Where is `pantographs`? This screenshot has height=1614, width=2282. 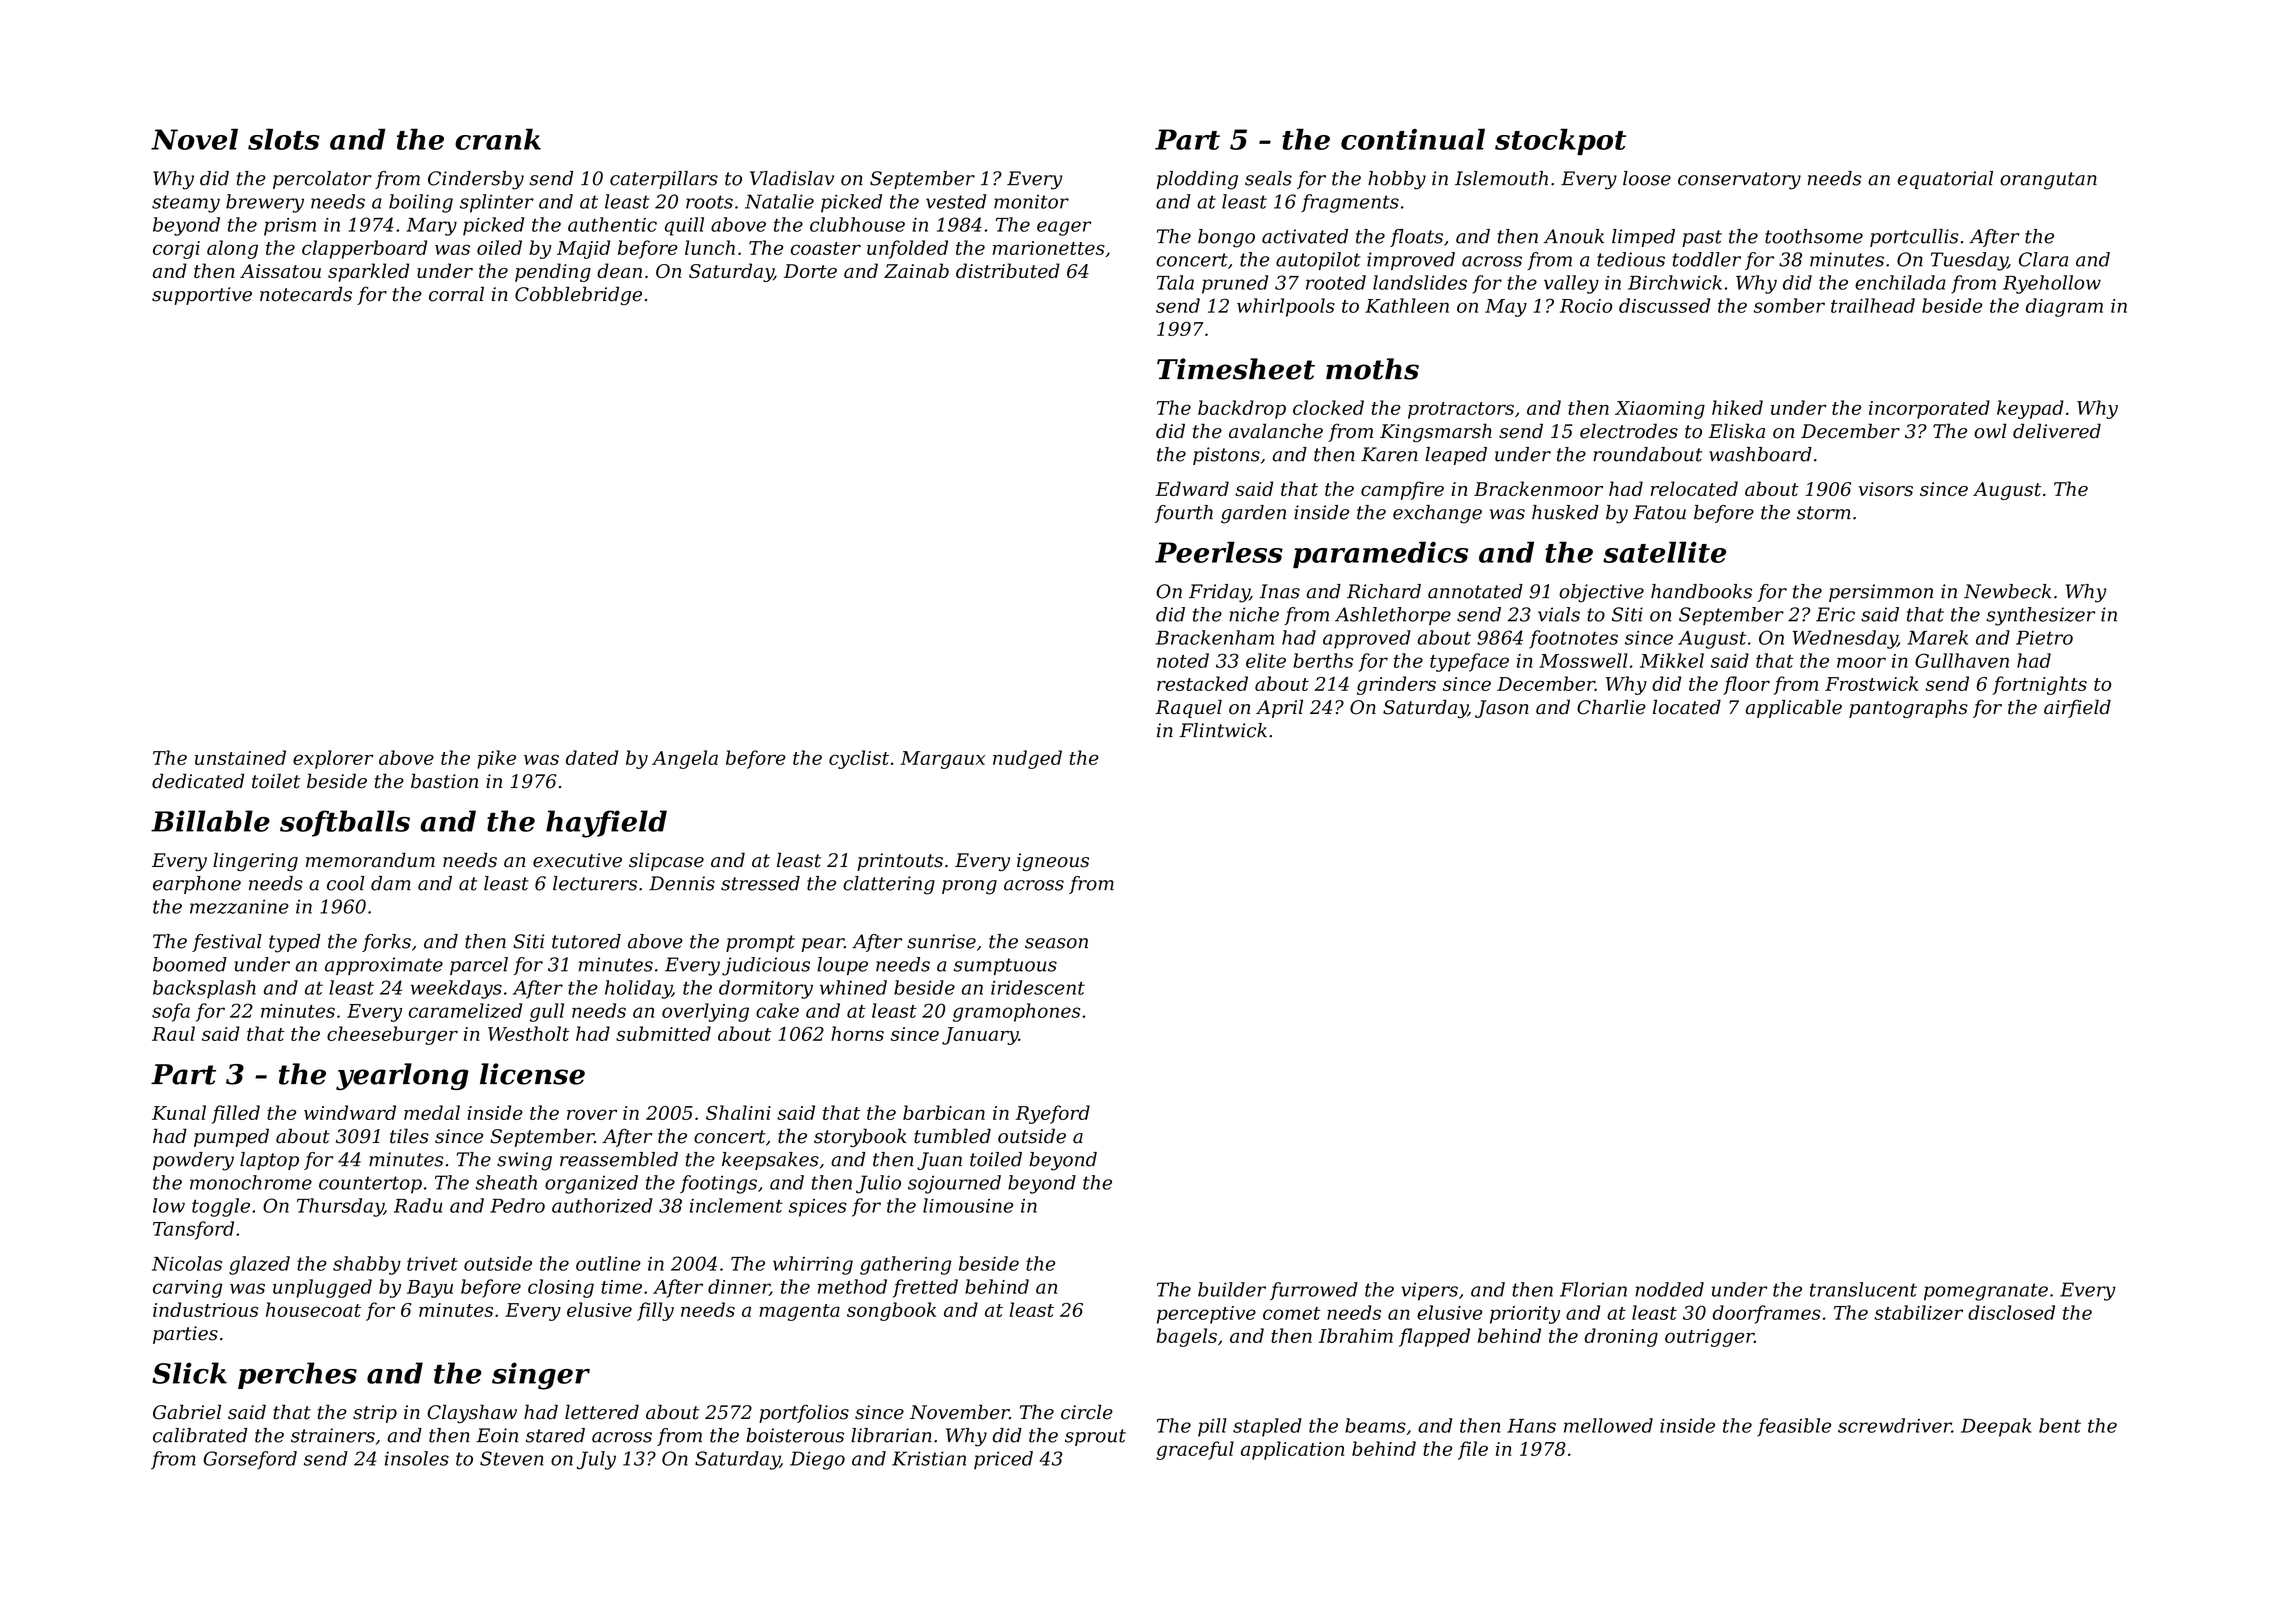
pantographs is located at coordinates (1908, 708).
